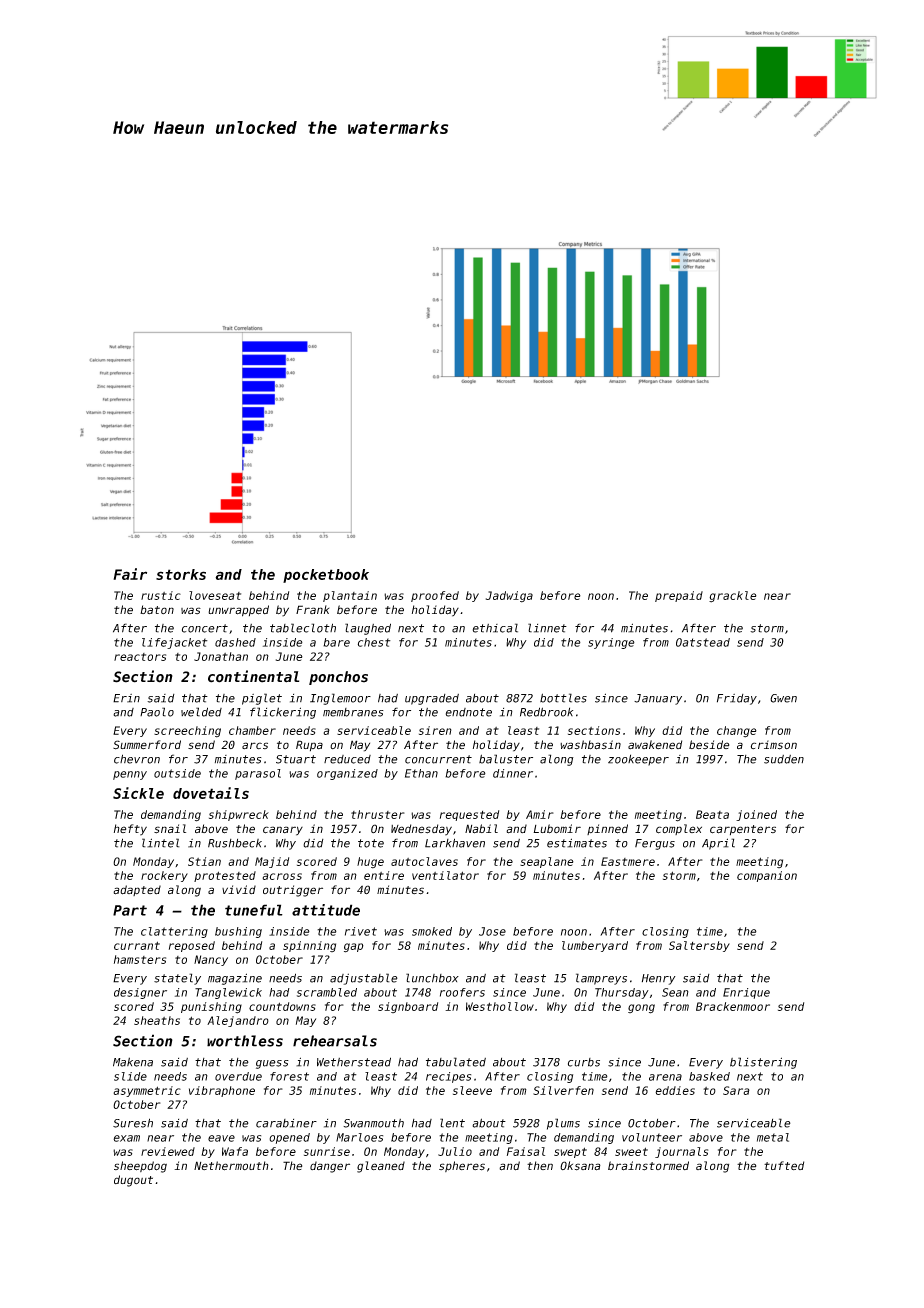 The height and width of the screenshot is (1308, 924). Describe the element at coordinates (164, 876) in the screenshot. I see `rockery` at that location.
